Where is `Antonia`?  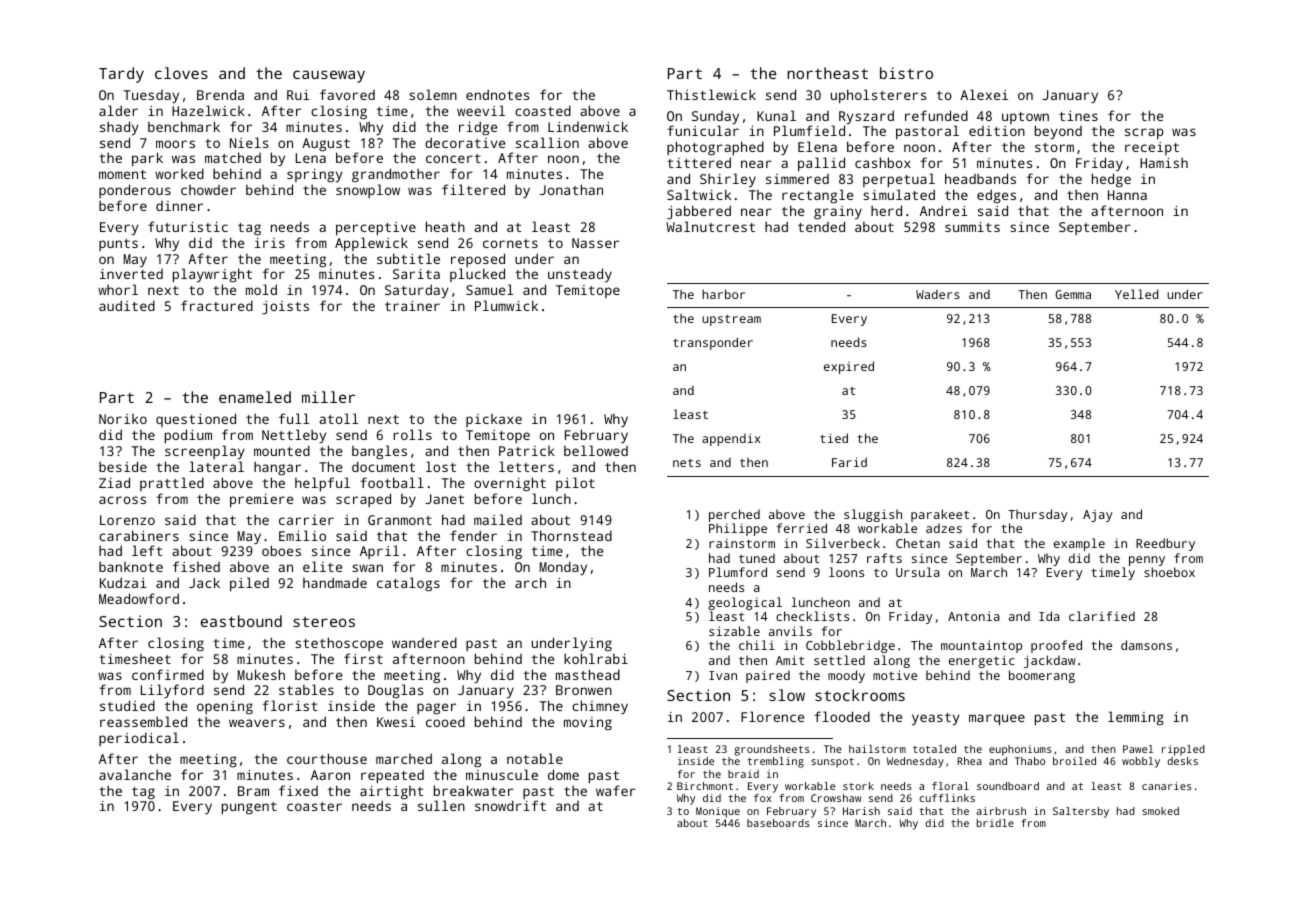
Antonia is located at coordinates (974, 616).
